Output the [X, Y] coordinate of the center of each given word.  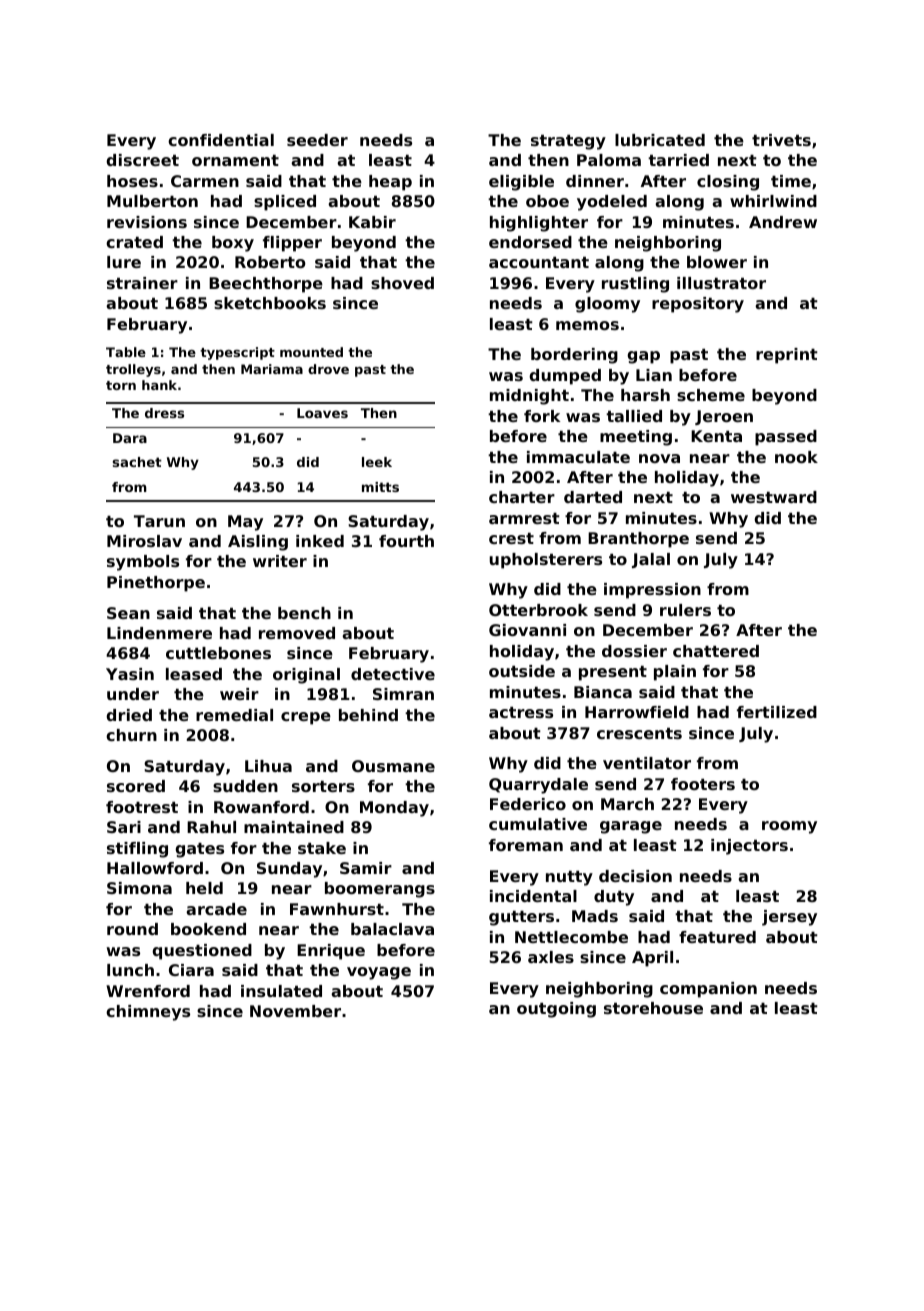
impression [652, 591]
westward [774, 497]
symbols [143, 563]
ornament [235, 160]
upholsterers [545, 561]
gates [199, 850]
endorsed [530, 242]
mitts [380, 487]
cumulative [538, 824]
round [132, 929]
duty [614, 898]
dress [164, 413]
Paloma [609, 160]
